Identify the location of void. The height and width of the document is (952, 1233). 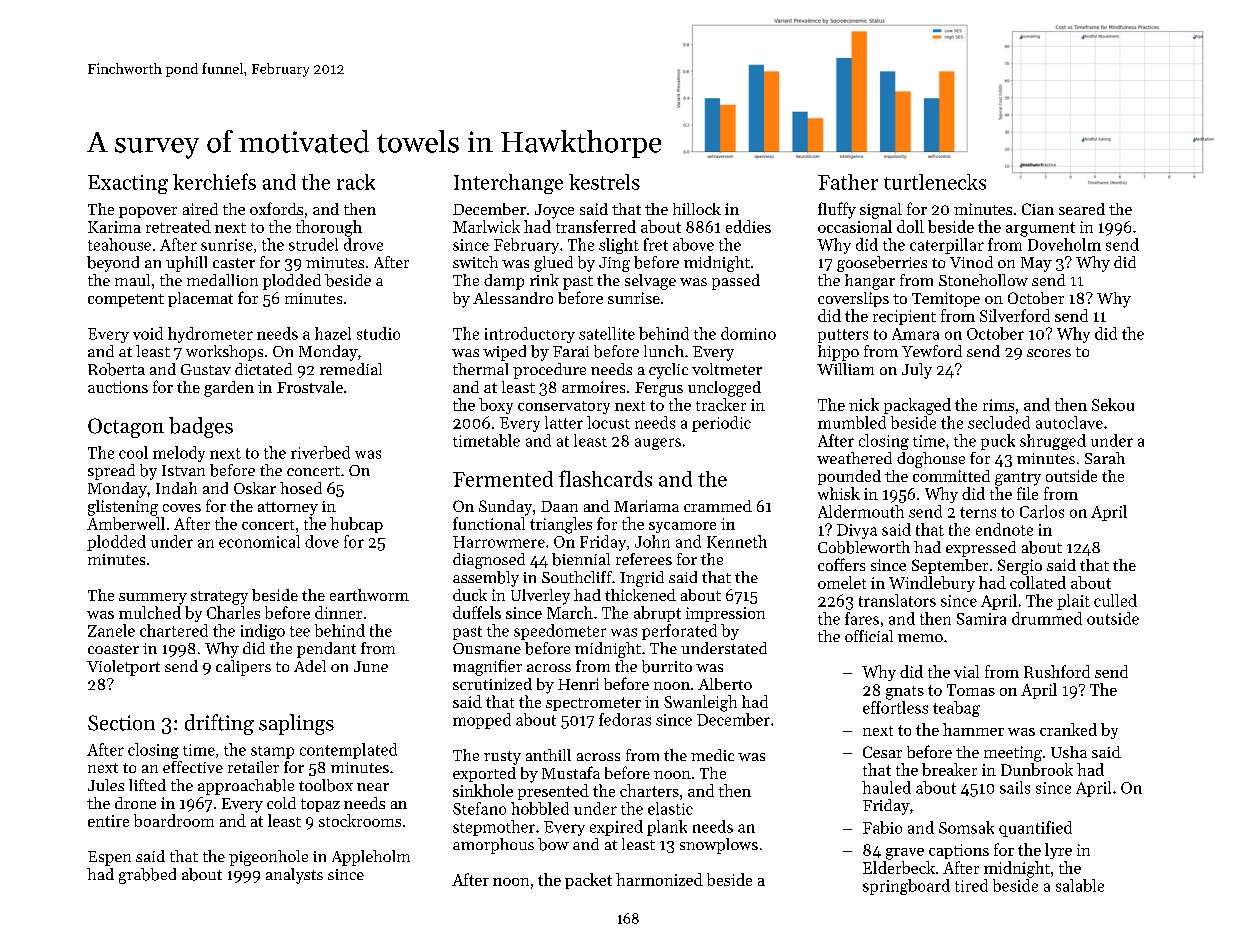
(148, 333).
